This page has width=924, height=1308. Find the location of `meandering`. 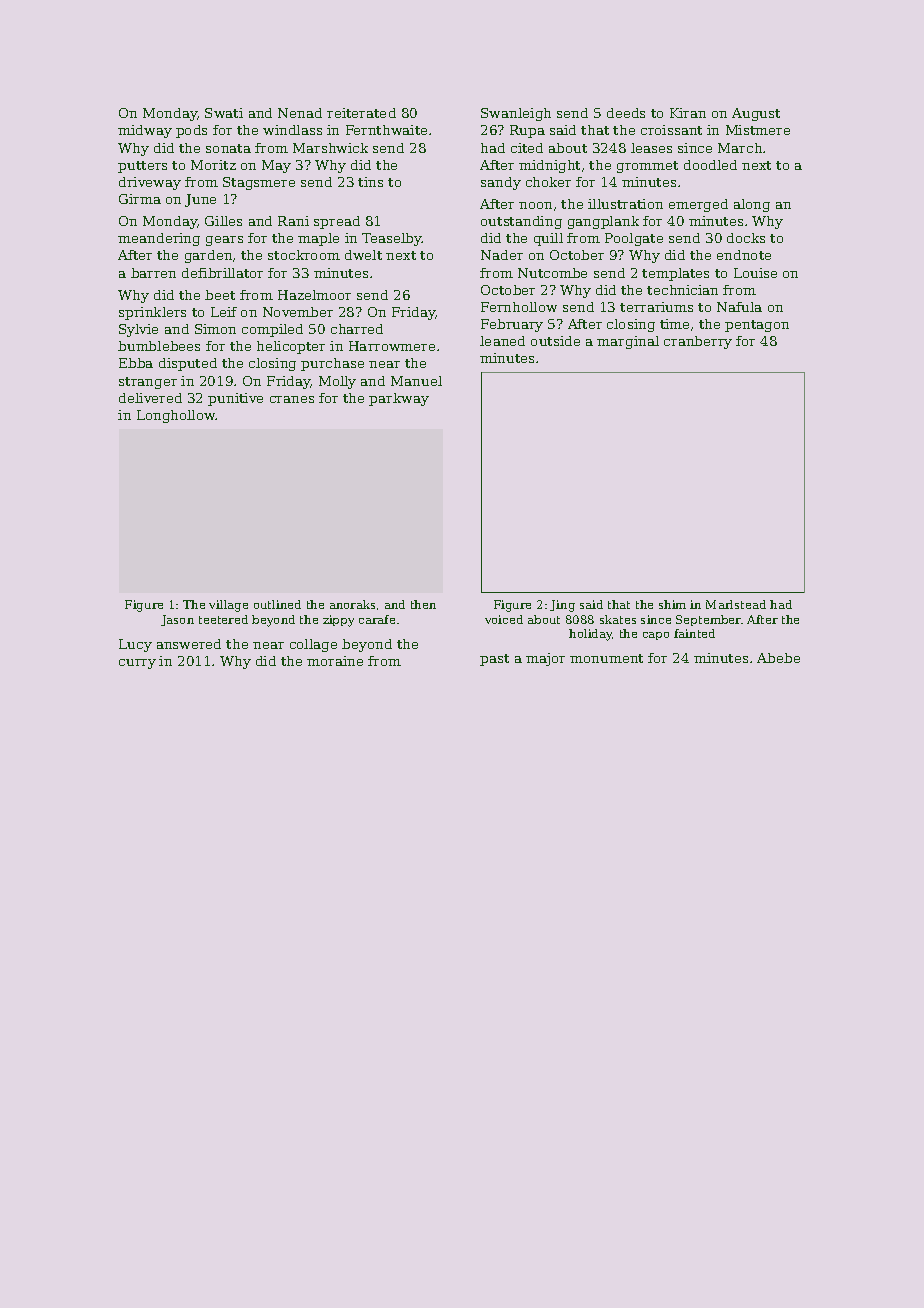

meandering is located at coordinates (159, 239).
